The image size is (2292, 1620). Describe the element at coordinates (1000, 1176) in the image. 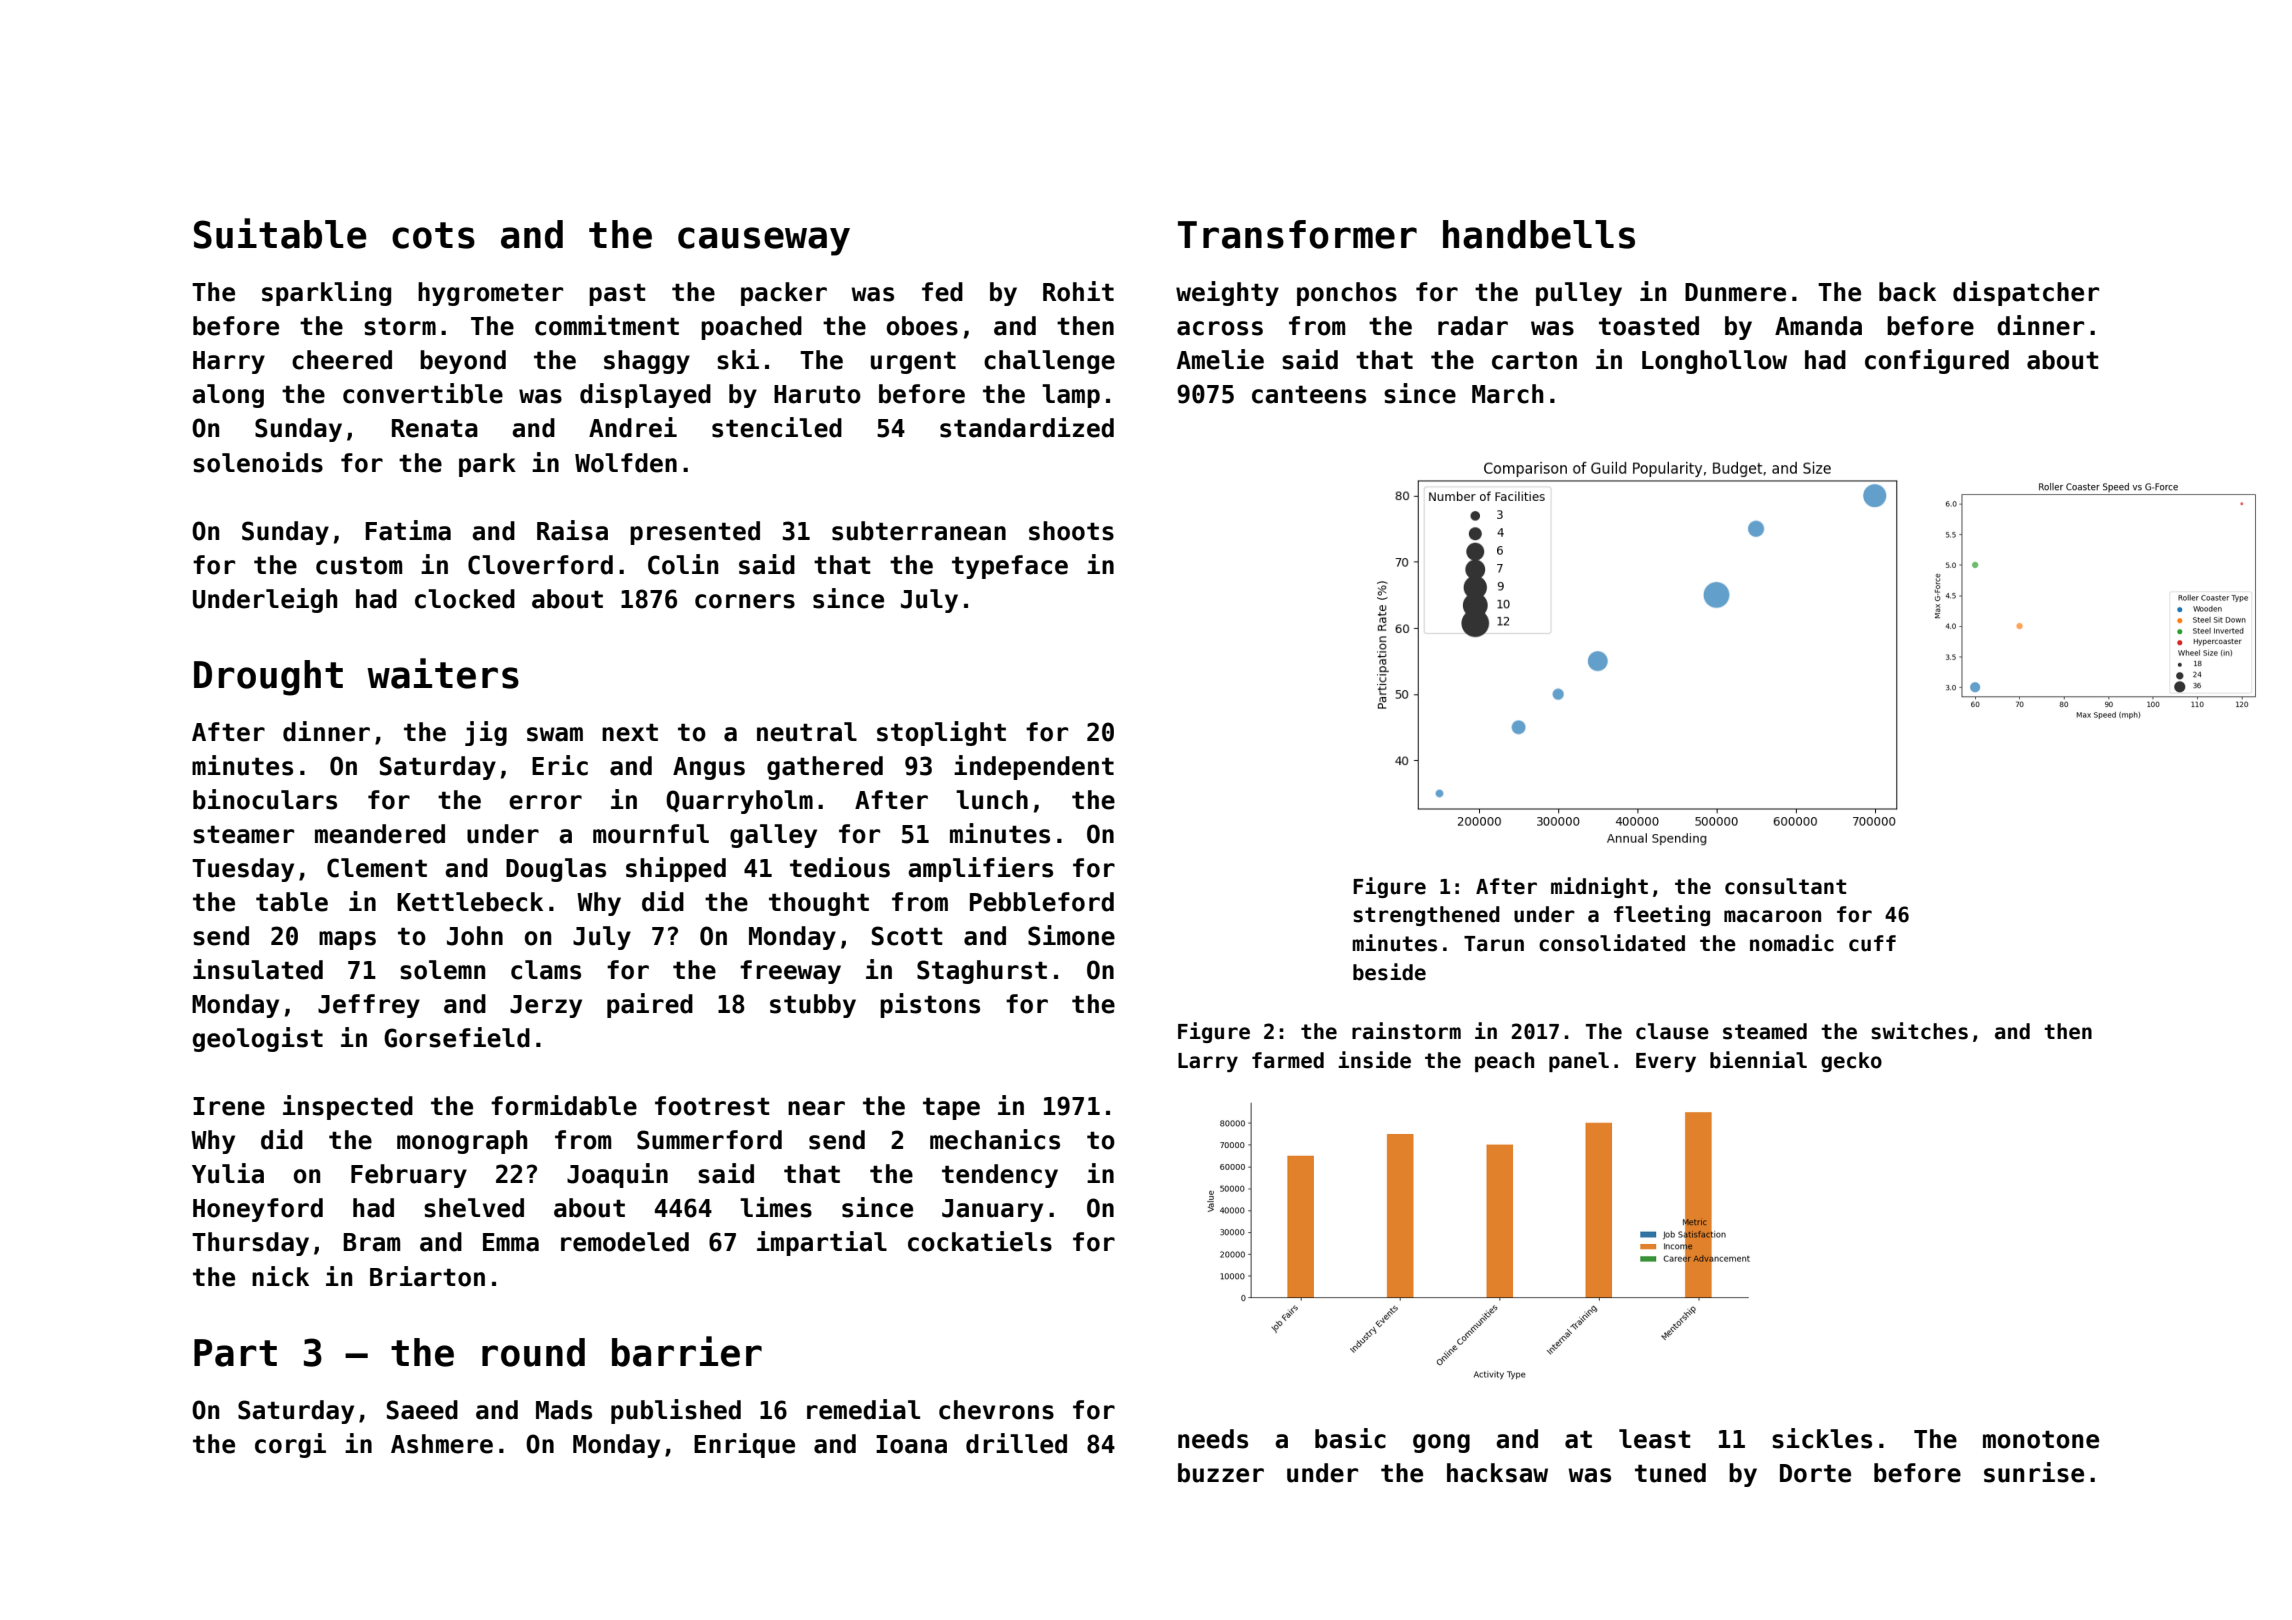

I see `tendency` at that location.
